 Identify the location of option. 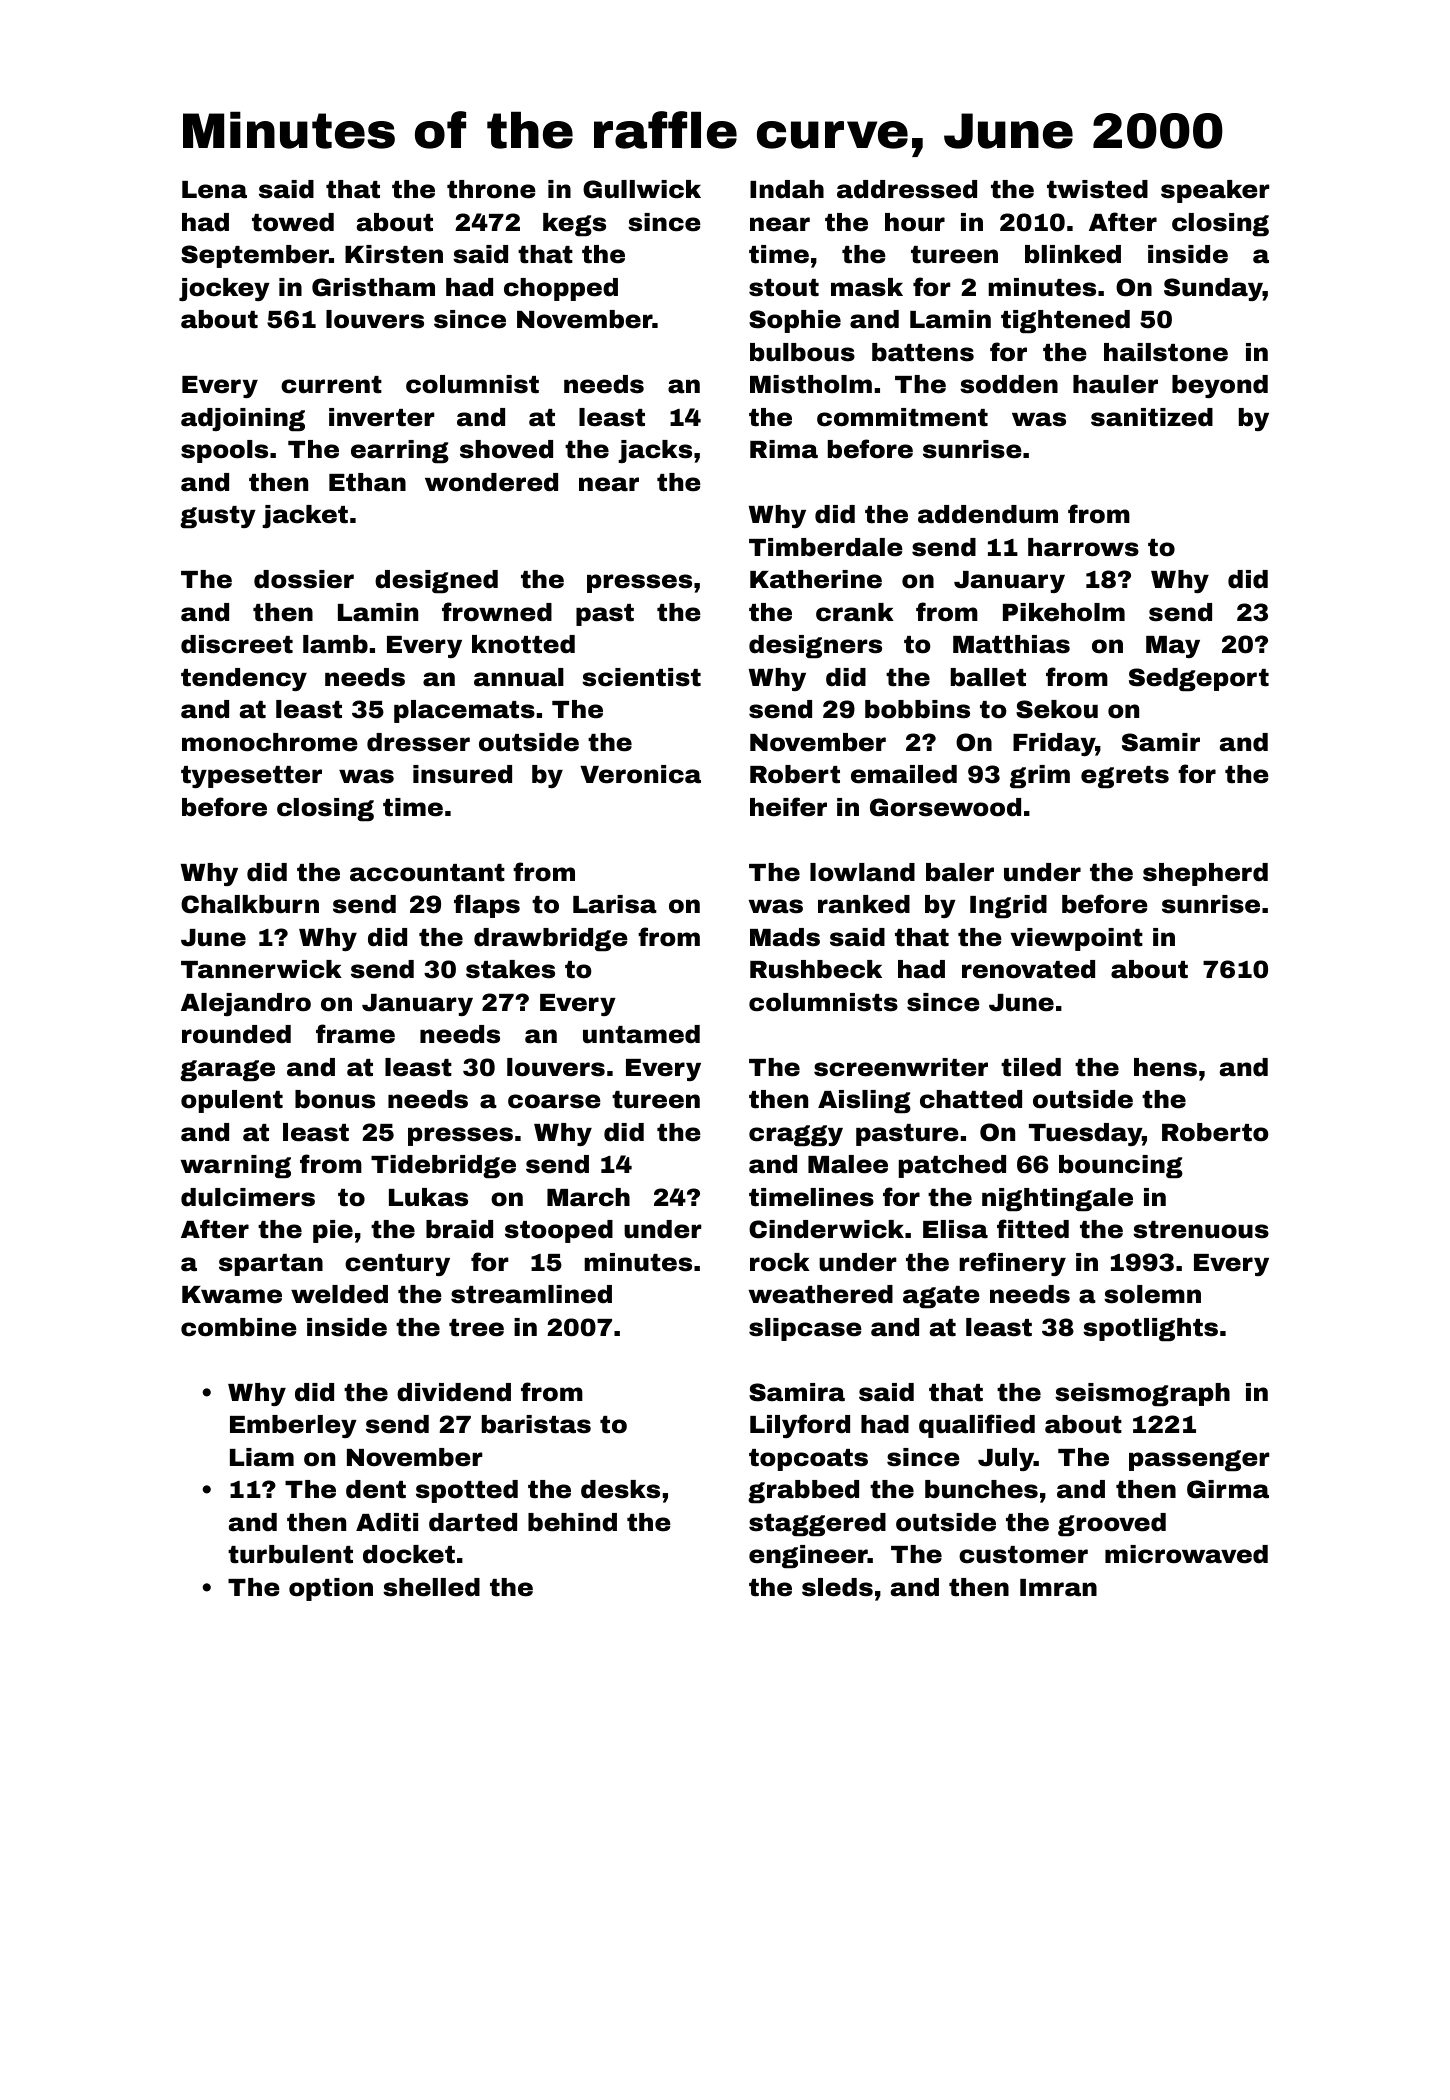
(331, 1589).
